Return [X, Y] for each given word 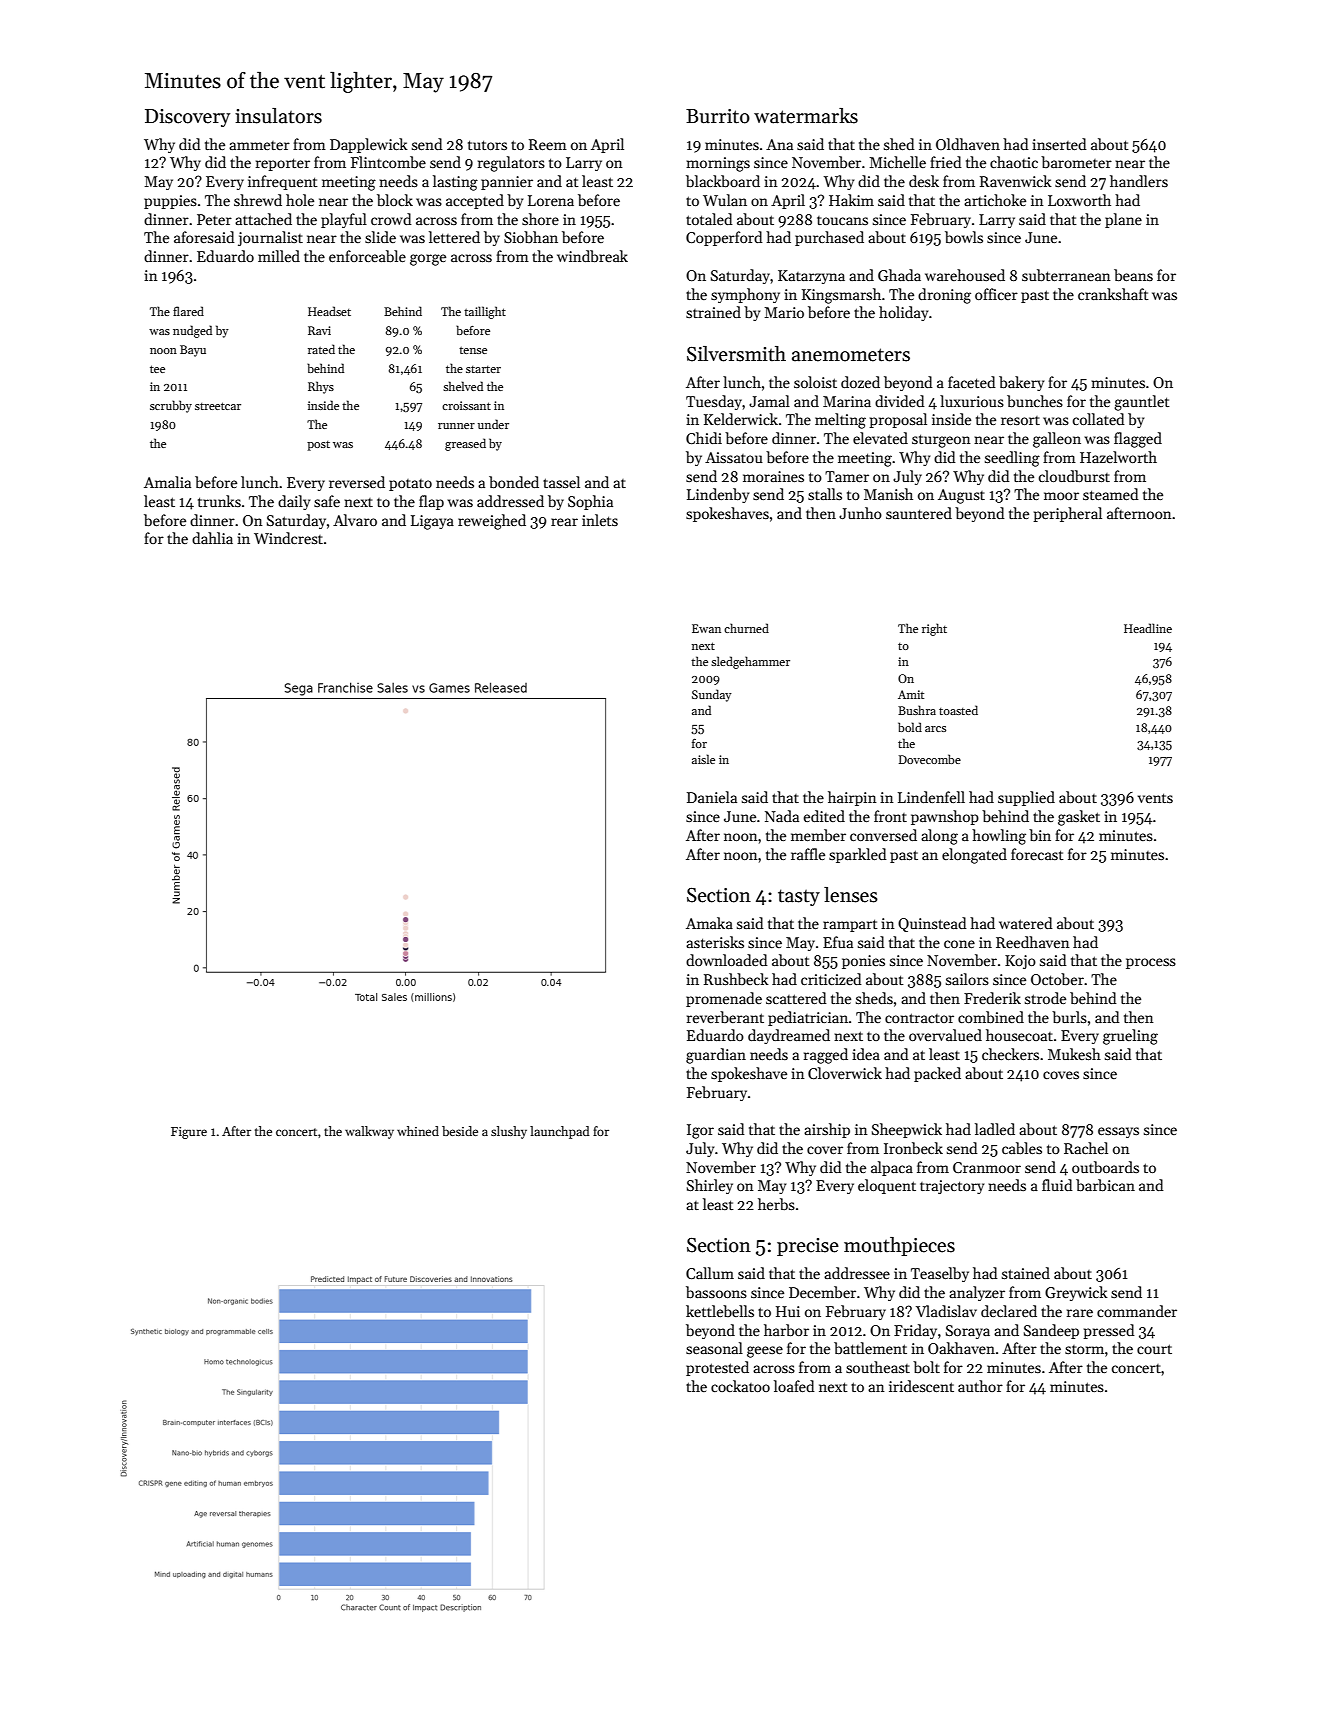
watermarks [806, 116]
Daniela [712, 797]
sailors [967, 979]
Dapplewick [369, 145]
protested [717, 1368]
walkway [369, 1132]
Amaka [709, 923]
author [980, 1386]
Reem [548, 144]
